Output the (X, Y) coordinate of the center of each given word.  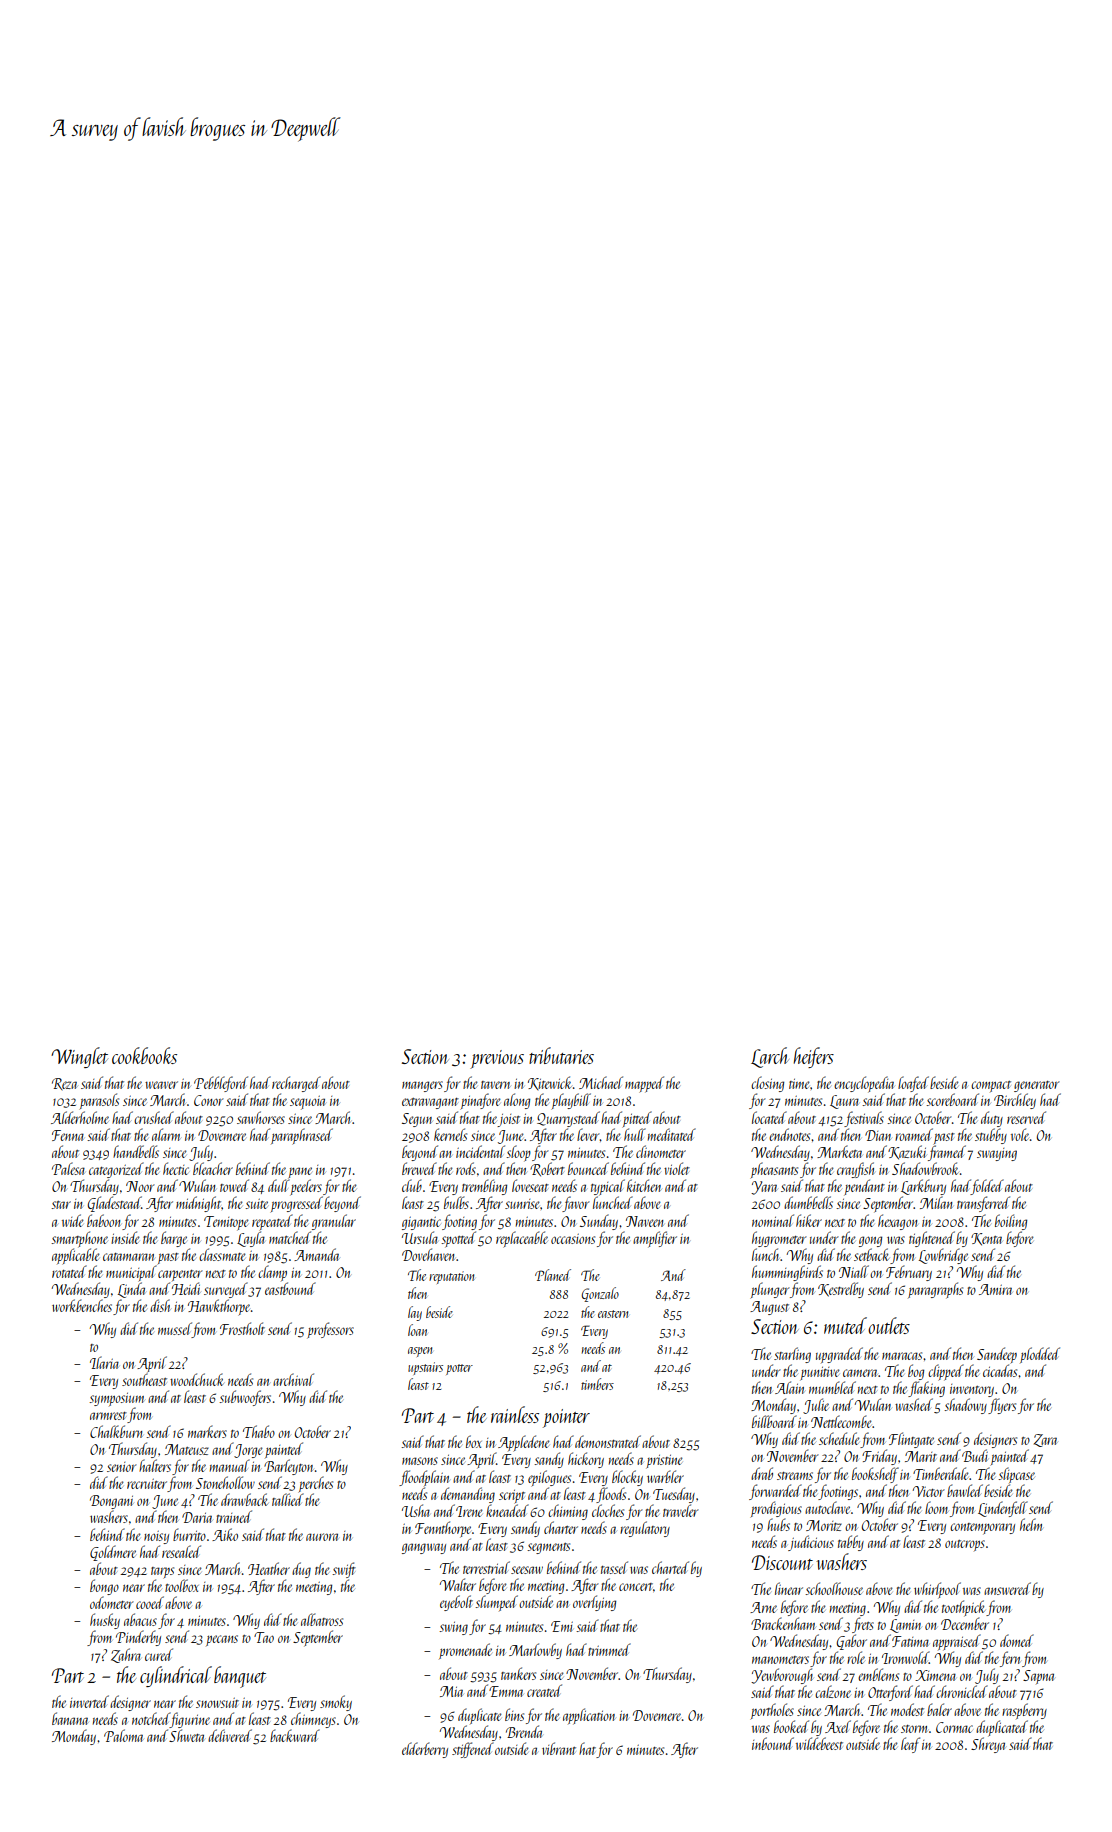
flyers (1002, 1406)
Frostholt (242, 1328)
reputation (452, 1277)
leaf (910, 1745)
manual (230, 1465)
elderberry (425, 1750)
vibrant (559, 1748)
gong (870, 1241)
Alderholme (80, 1117)
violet (677, 1168)
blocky (627, 1478)
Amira (995, 1289)
